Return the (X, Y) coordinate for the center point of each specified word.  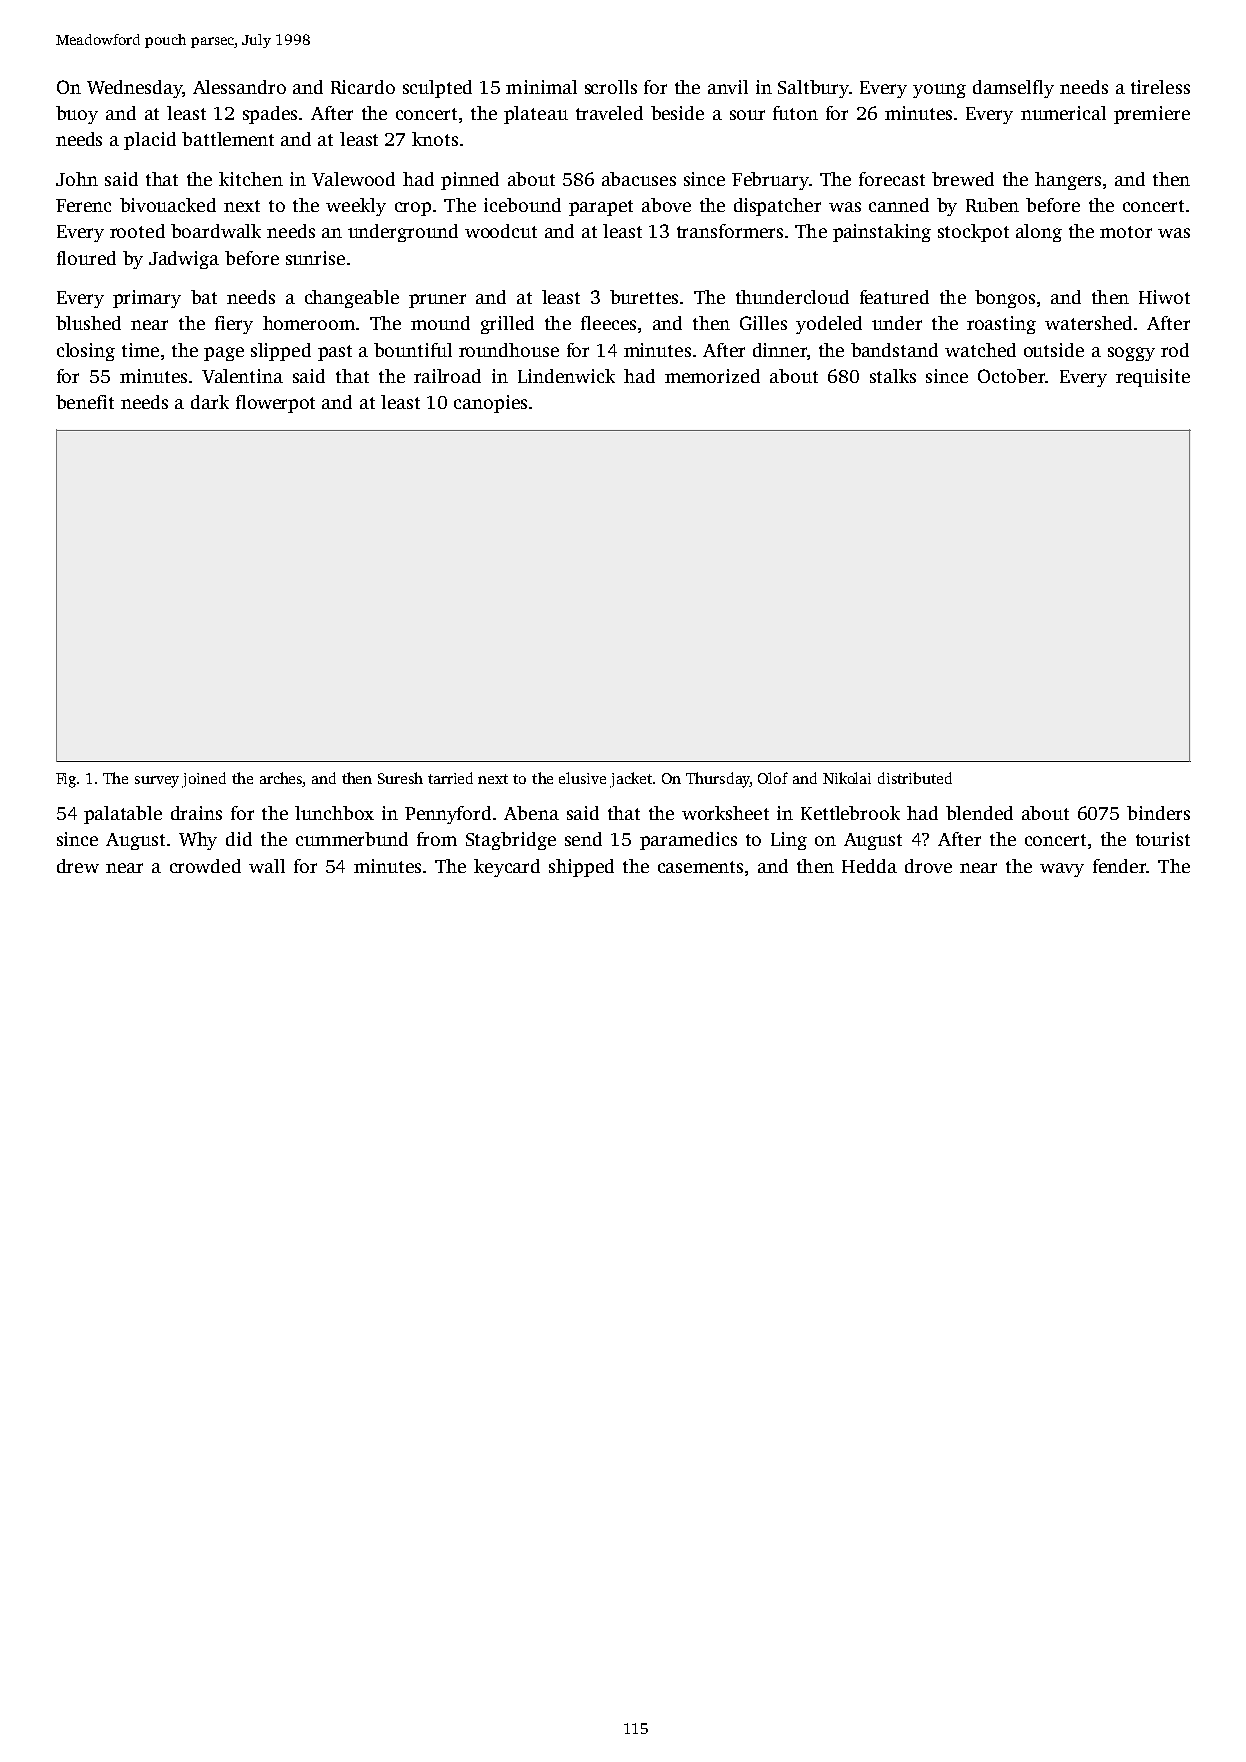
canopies (490, 404)
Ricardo (363, 87)
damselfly (1013, 89)
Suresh (400, 778)
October (1011, 376)
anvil (728, 87)
